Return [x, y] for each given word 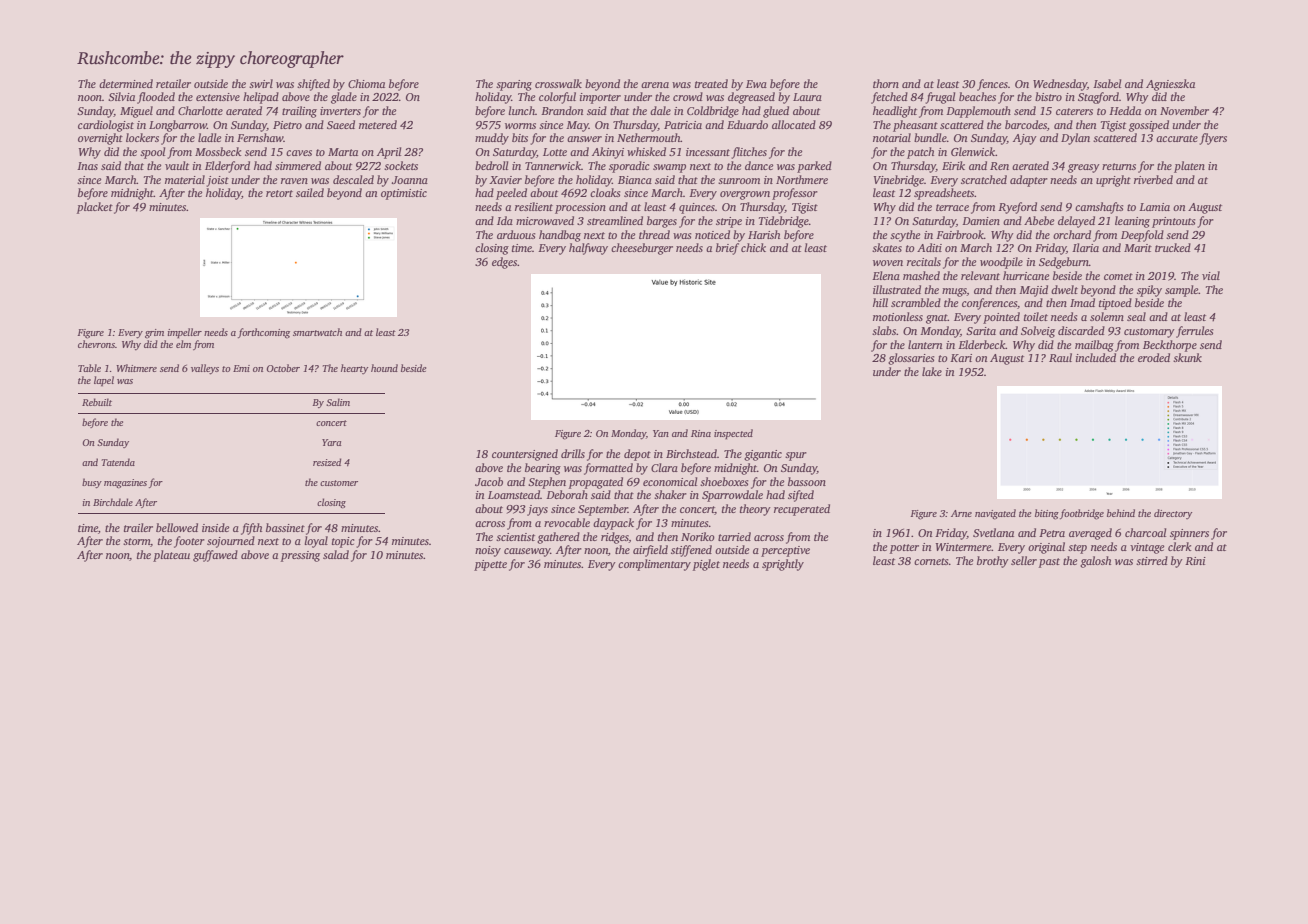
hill [880, 302]
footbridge [1082, 514]
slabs [884, 330]
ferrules [1194, 332]
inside [215, 527]
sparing [514, 85]
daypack [613, 524]
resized [327, 462]
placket [95, 208]
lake [932, 371]
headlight [895, 112]
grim [154, 334]
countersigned [525, 455]
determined [126, 83]
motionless [898, 316]
